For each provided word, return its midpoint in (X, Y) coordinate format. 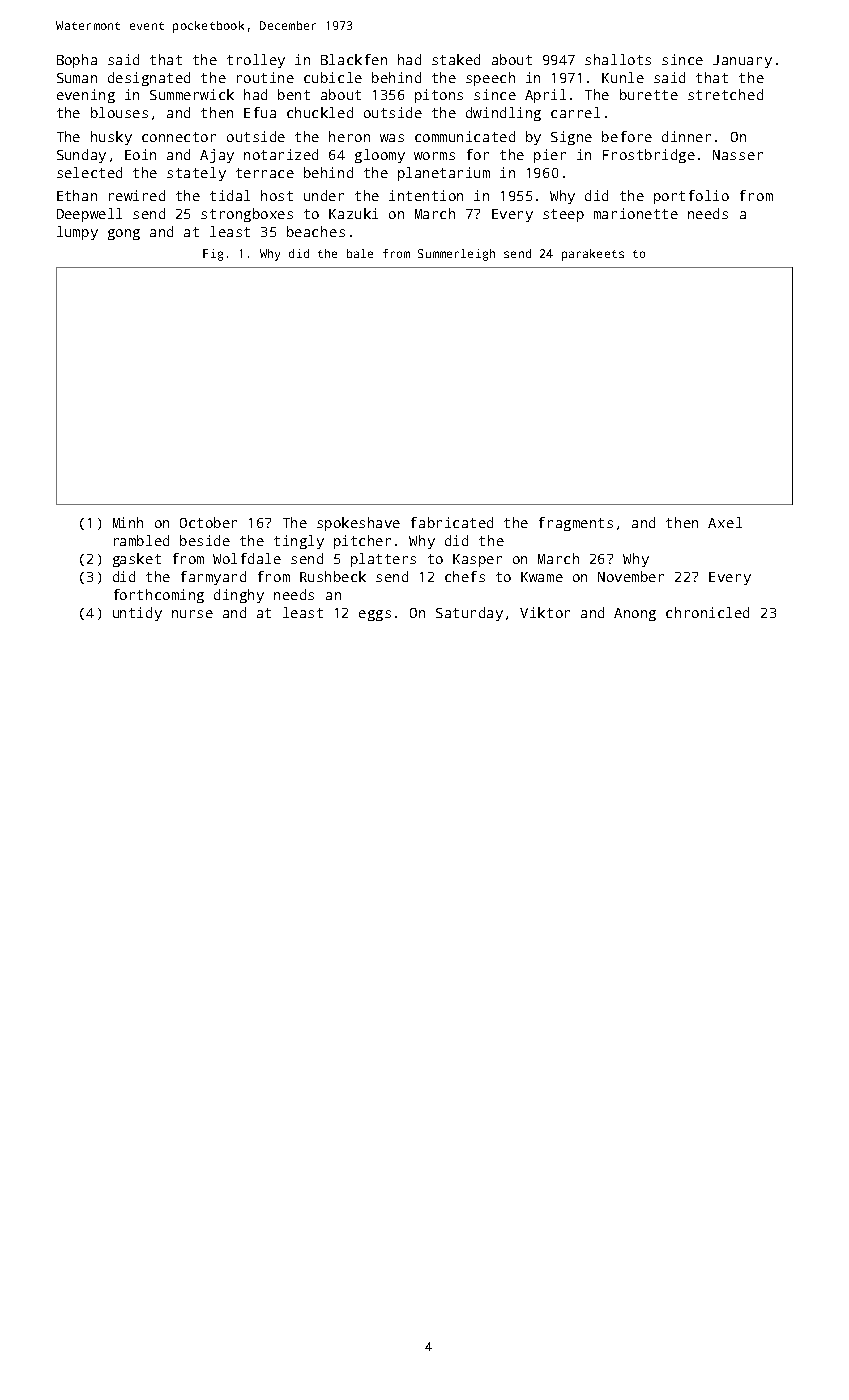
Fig (213, 255)
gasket (137, 560)
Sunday (81, 156)
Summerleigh (456, 255)
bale (360, 253)
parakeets (593, 255)
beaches (316, 231)
